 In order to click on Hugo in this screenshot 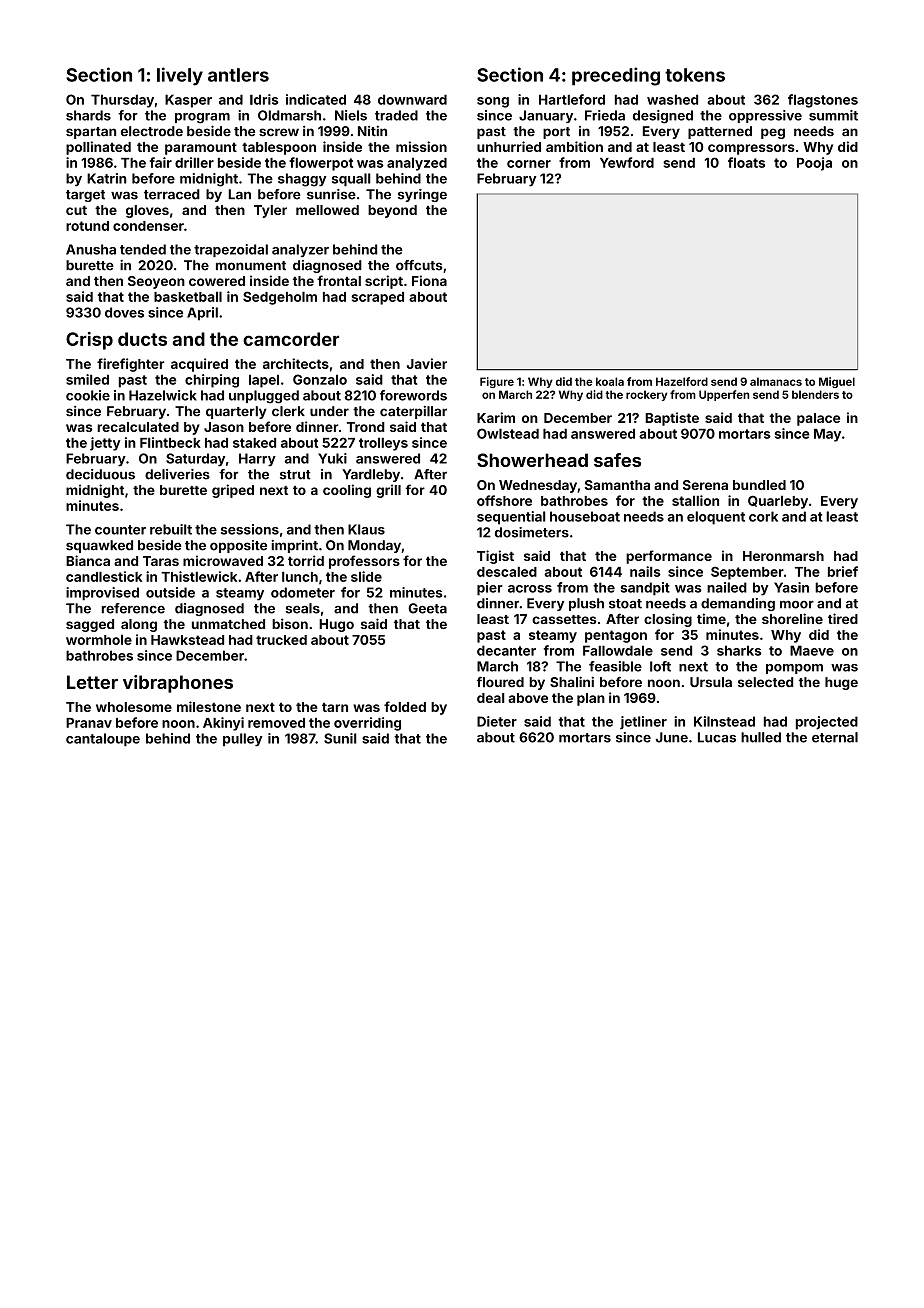, I will do `click(336, 625)`.
